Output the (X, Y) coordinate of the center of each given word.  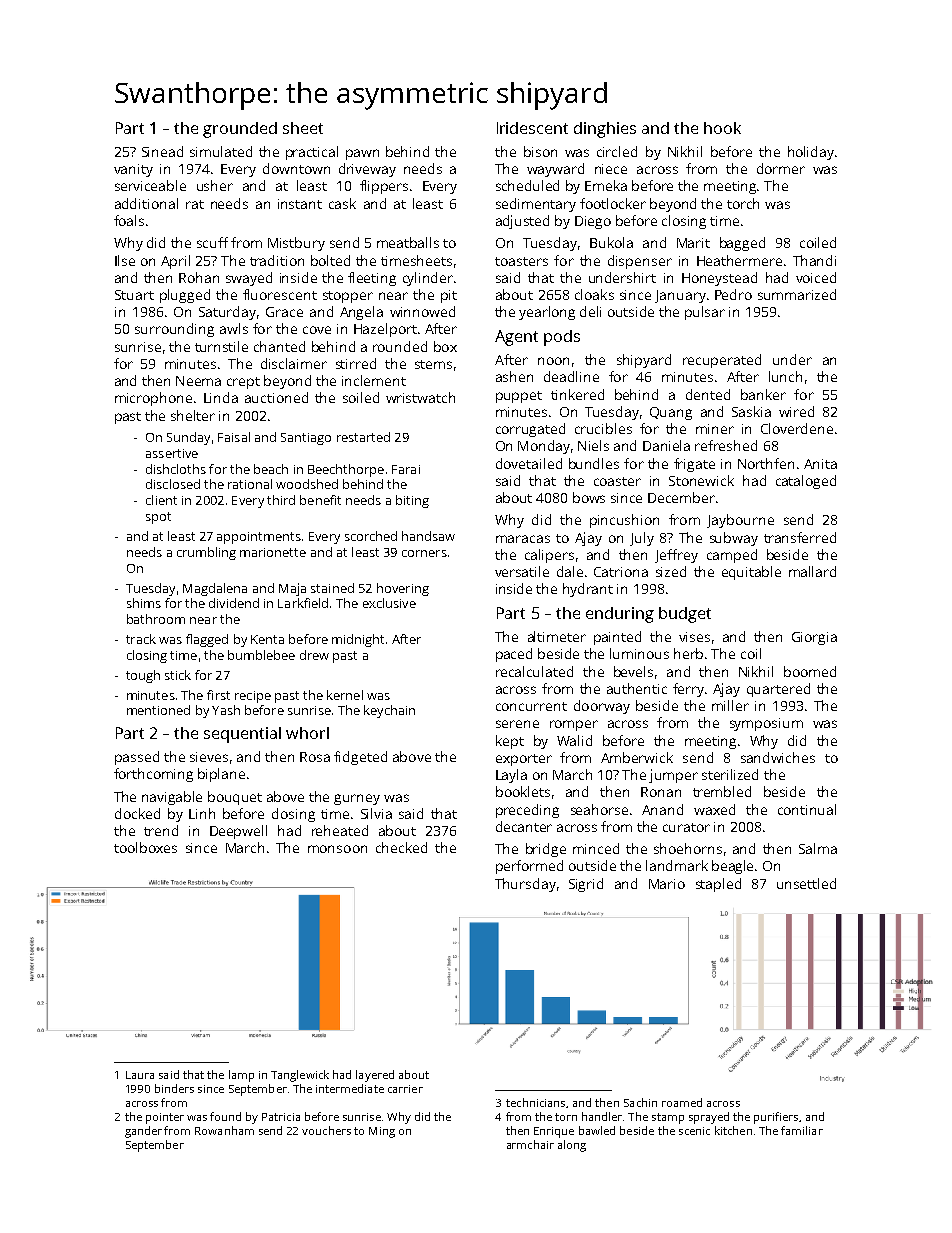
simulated (221, 151)
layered (375, 1076)
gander (143, 1132)
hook (722, 128)
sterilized (730, 774)
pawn (362, 154)
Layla (511, 776)
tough (143, 676)
